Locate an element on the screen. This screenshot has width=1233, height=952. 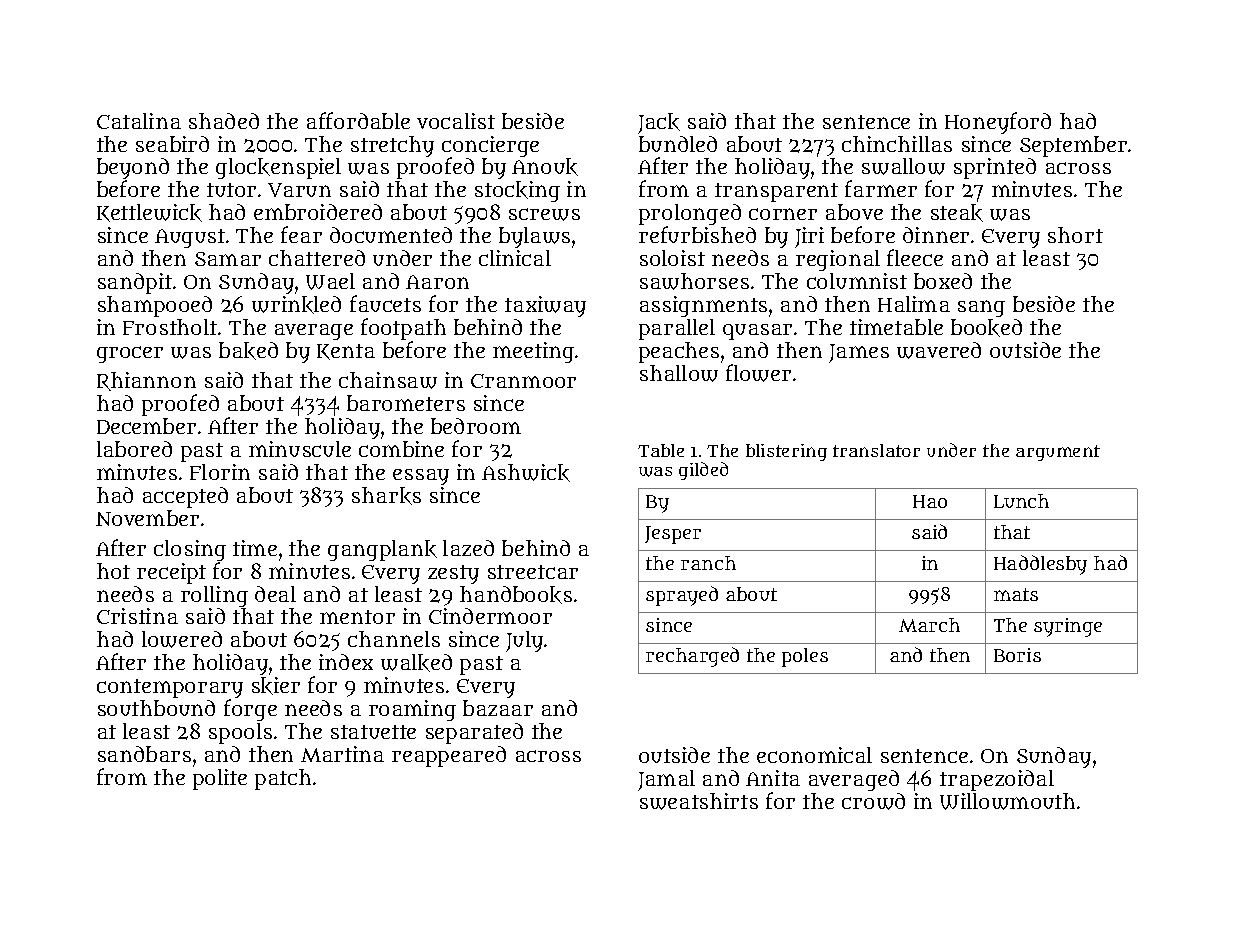
affordable is located at coordinates (358, 120).
